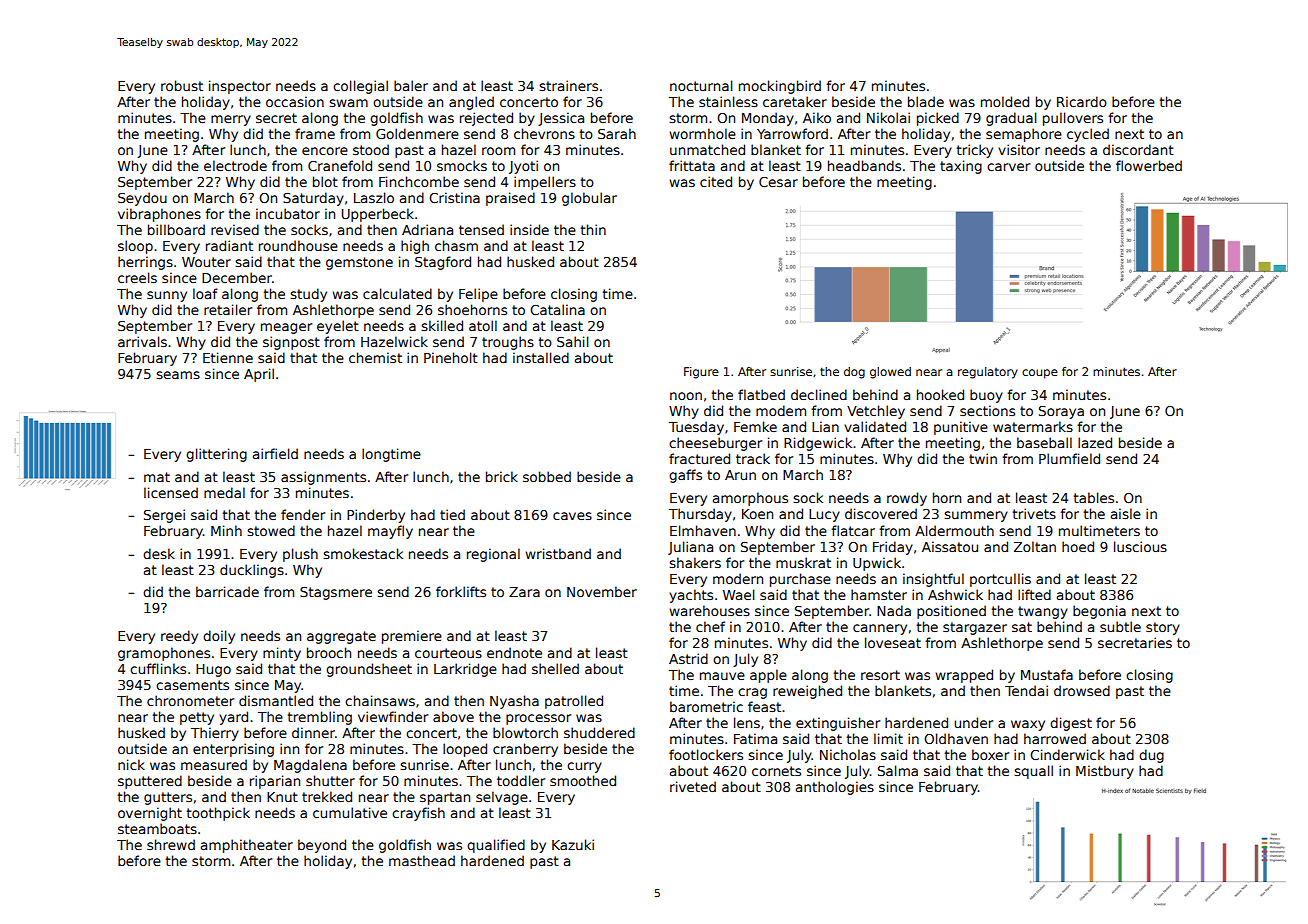  Describe the element at coordinates (988, 373) in the screenshot. I see `regulatory` at that location.
